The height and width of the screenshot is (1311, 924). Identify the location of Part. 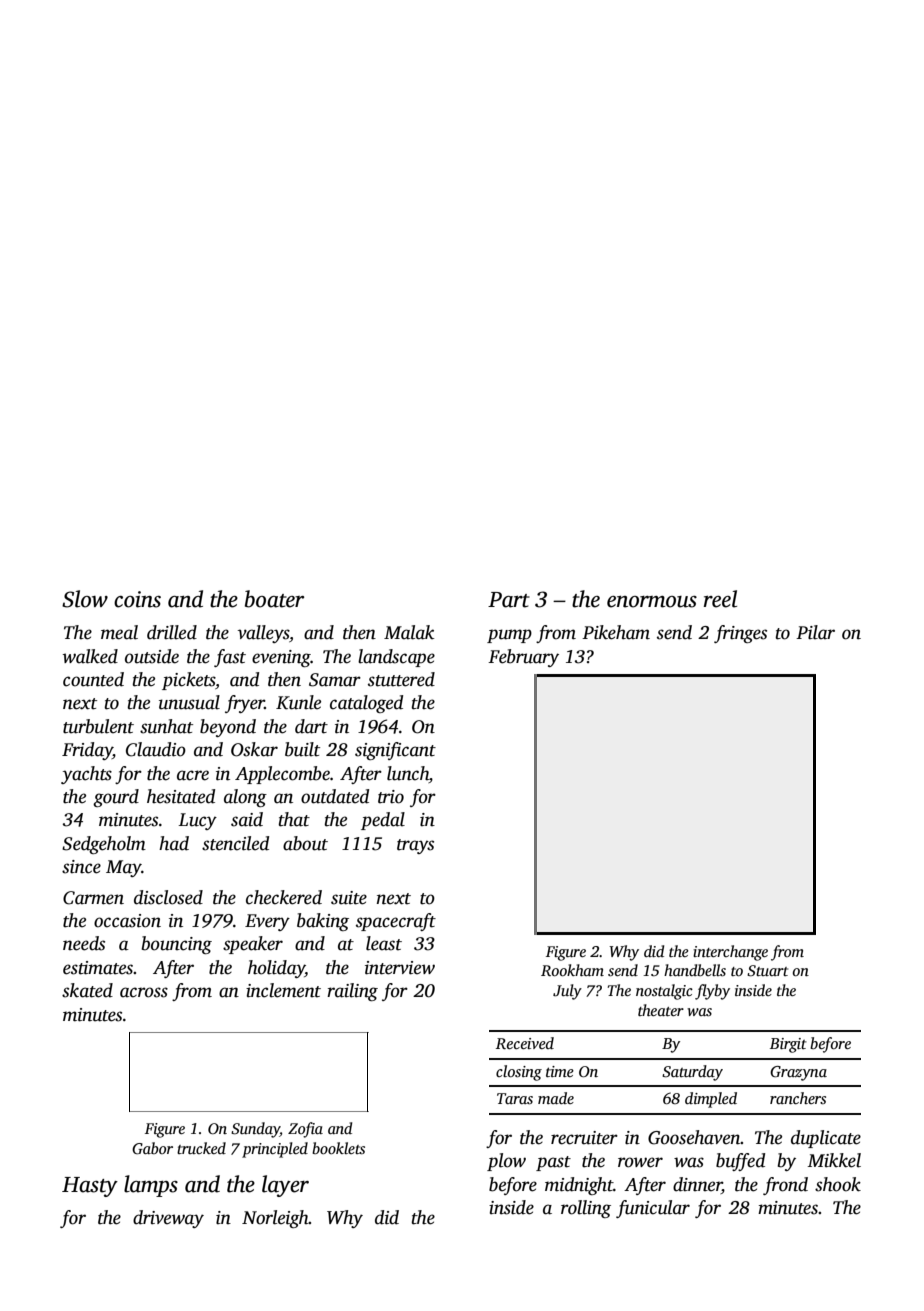
(509, 600).
